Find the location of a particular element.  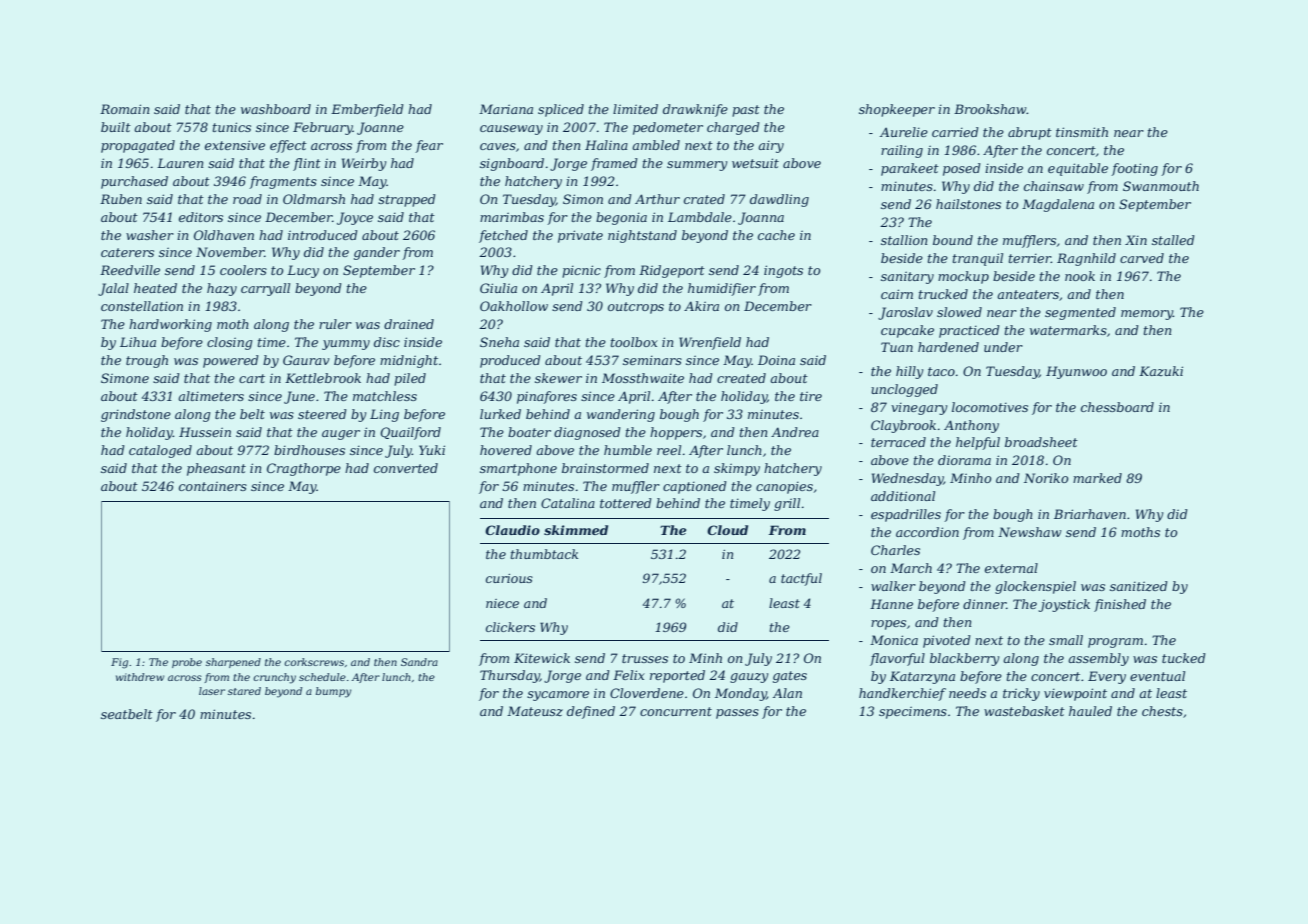

stared is located at coordinates (244, 691).
